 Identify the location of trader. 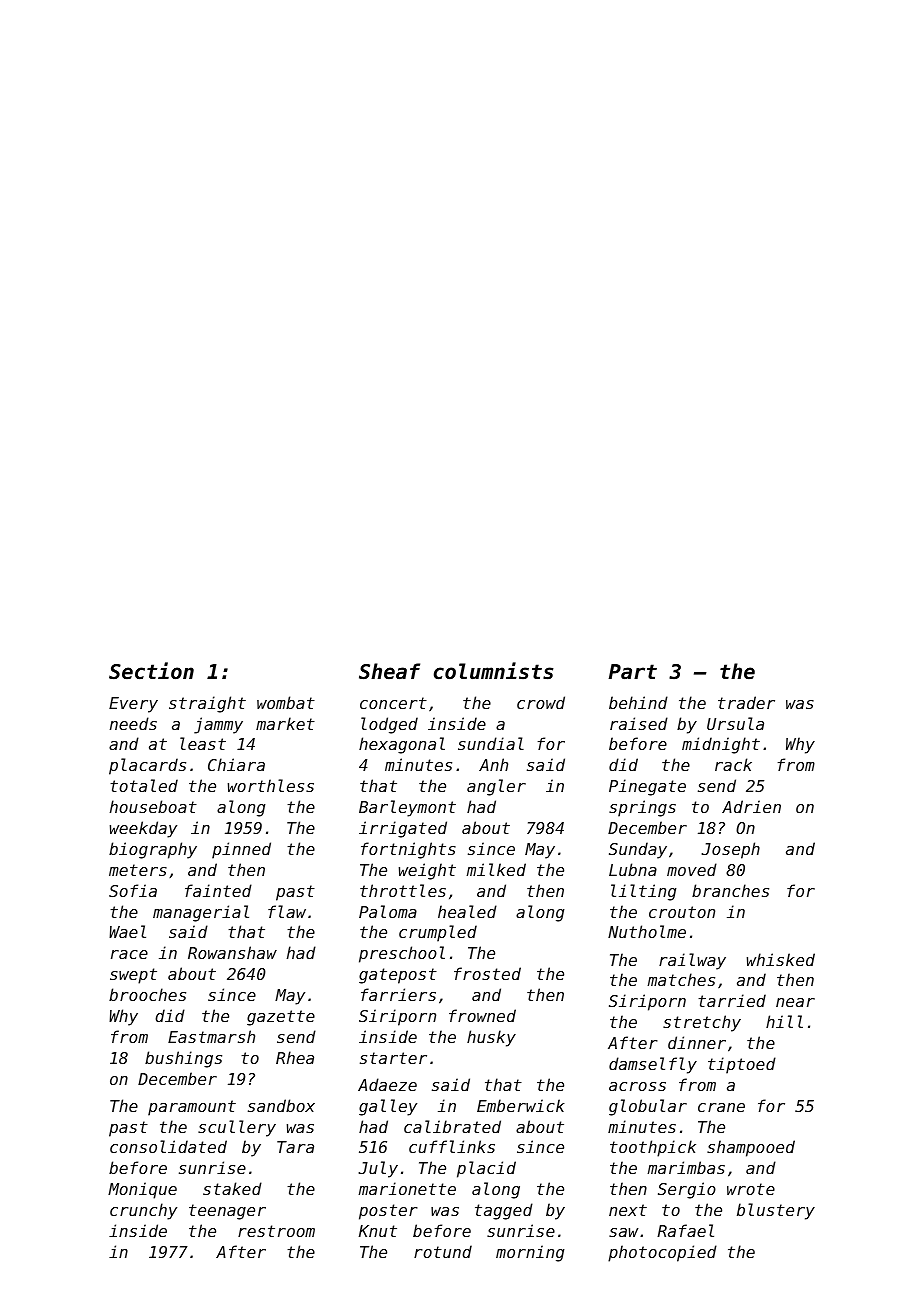
(746, 702).
